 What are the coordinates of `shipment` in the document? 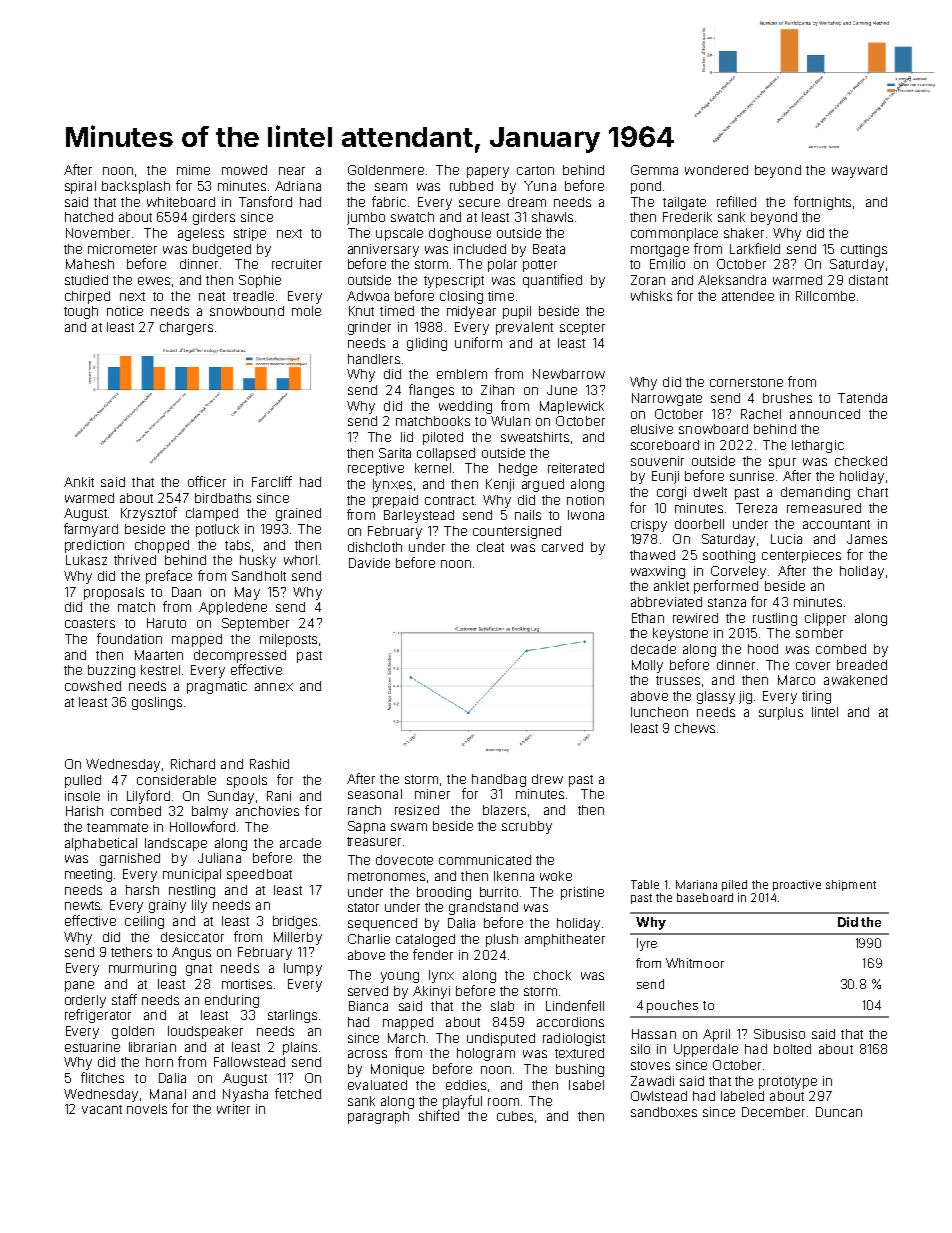 It's located at (851, 885).
